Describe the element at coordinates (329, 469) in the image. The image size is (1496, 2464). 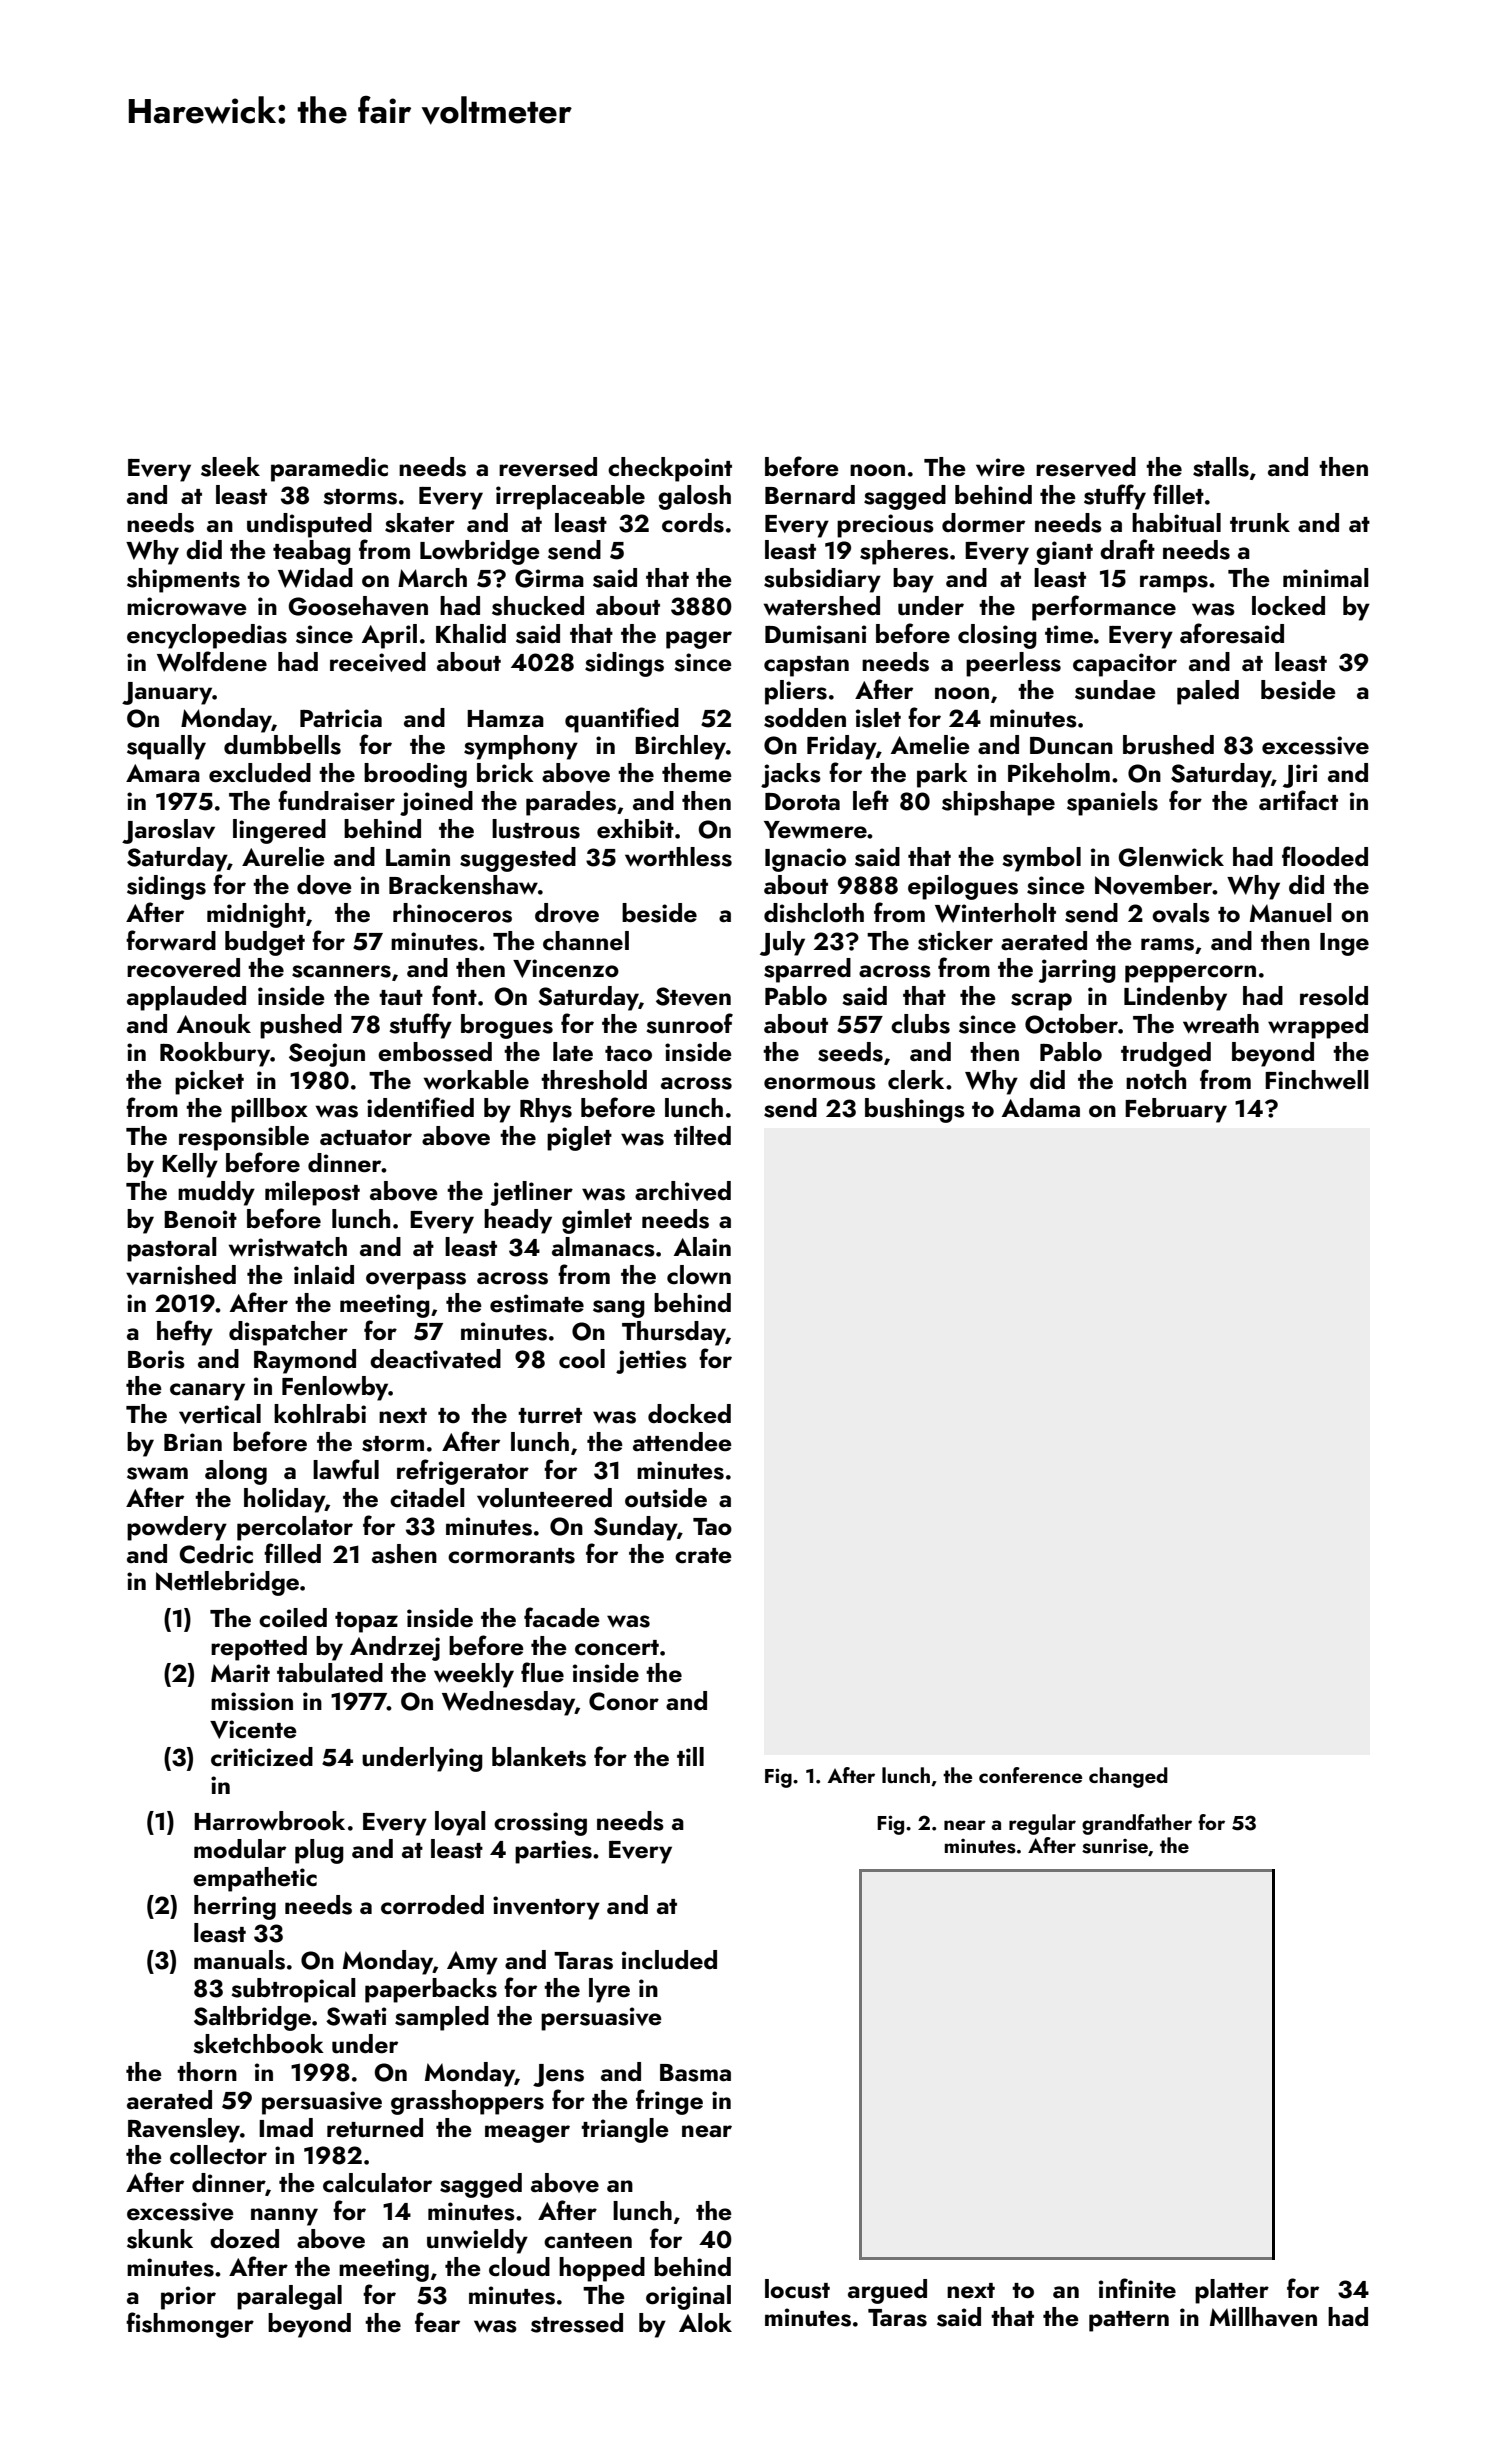
I see `paramedic` at that location.
